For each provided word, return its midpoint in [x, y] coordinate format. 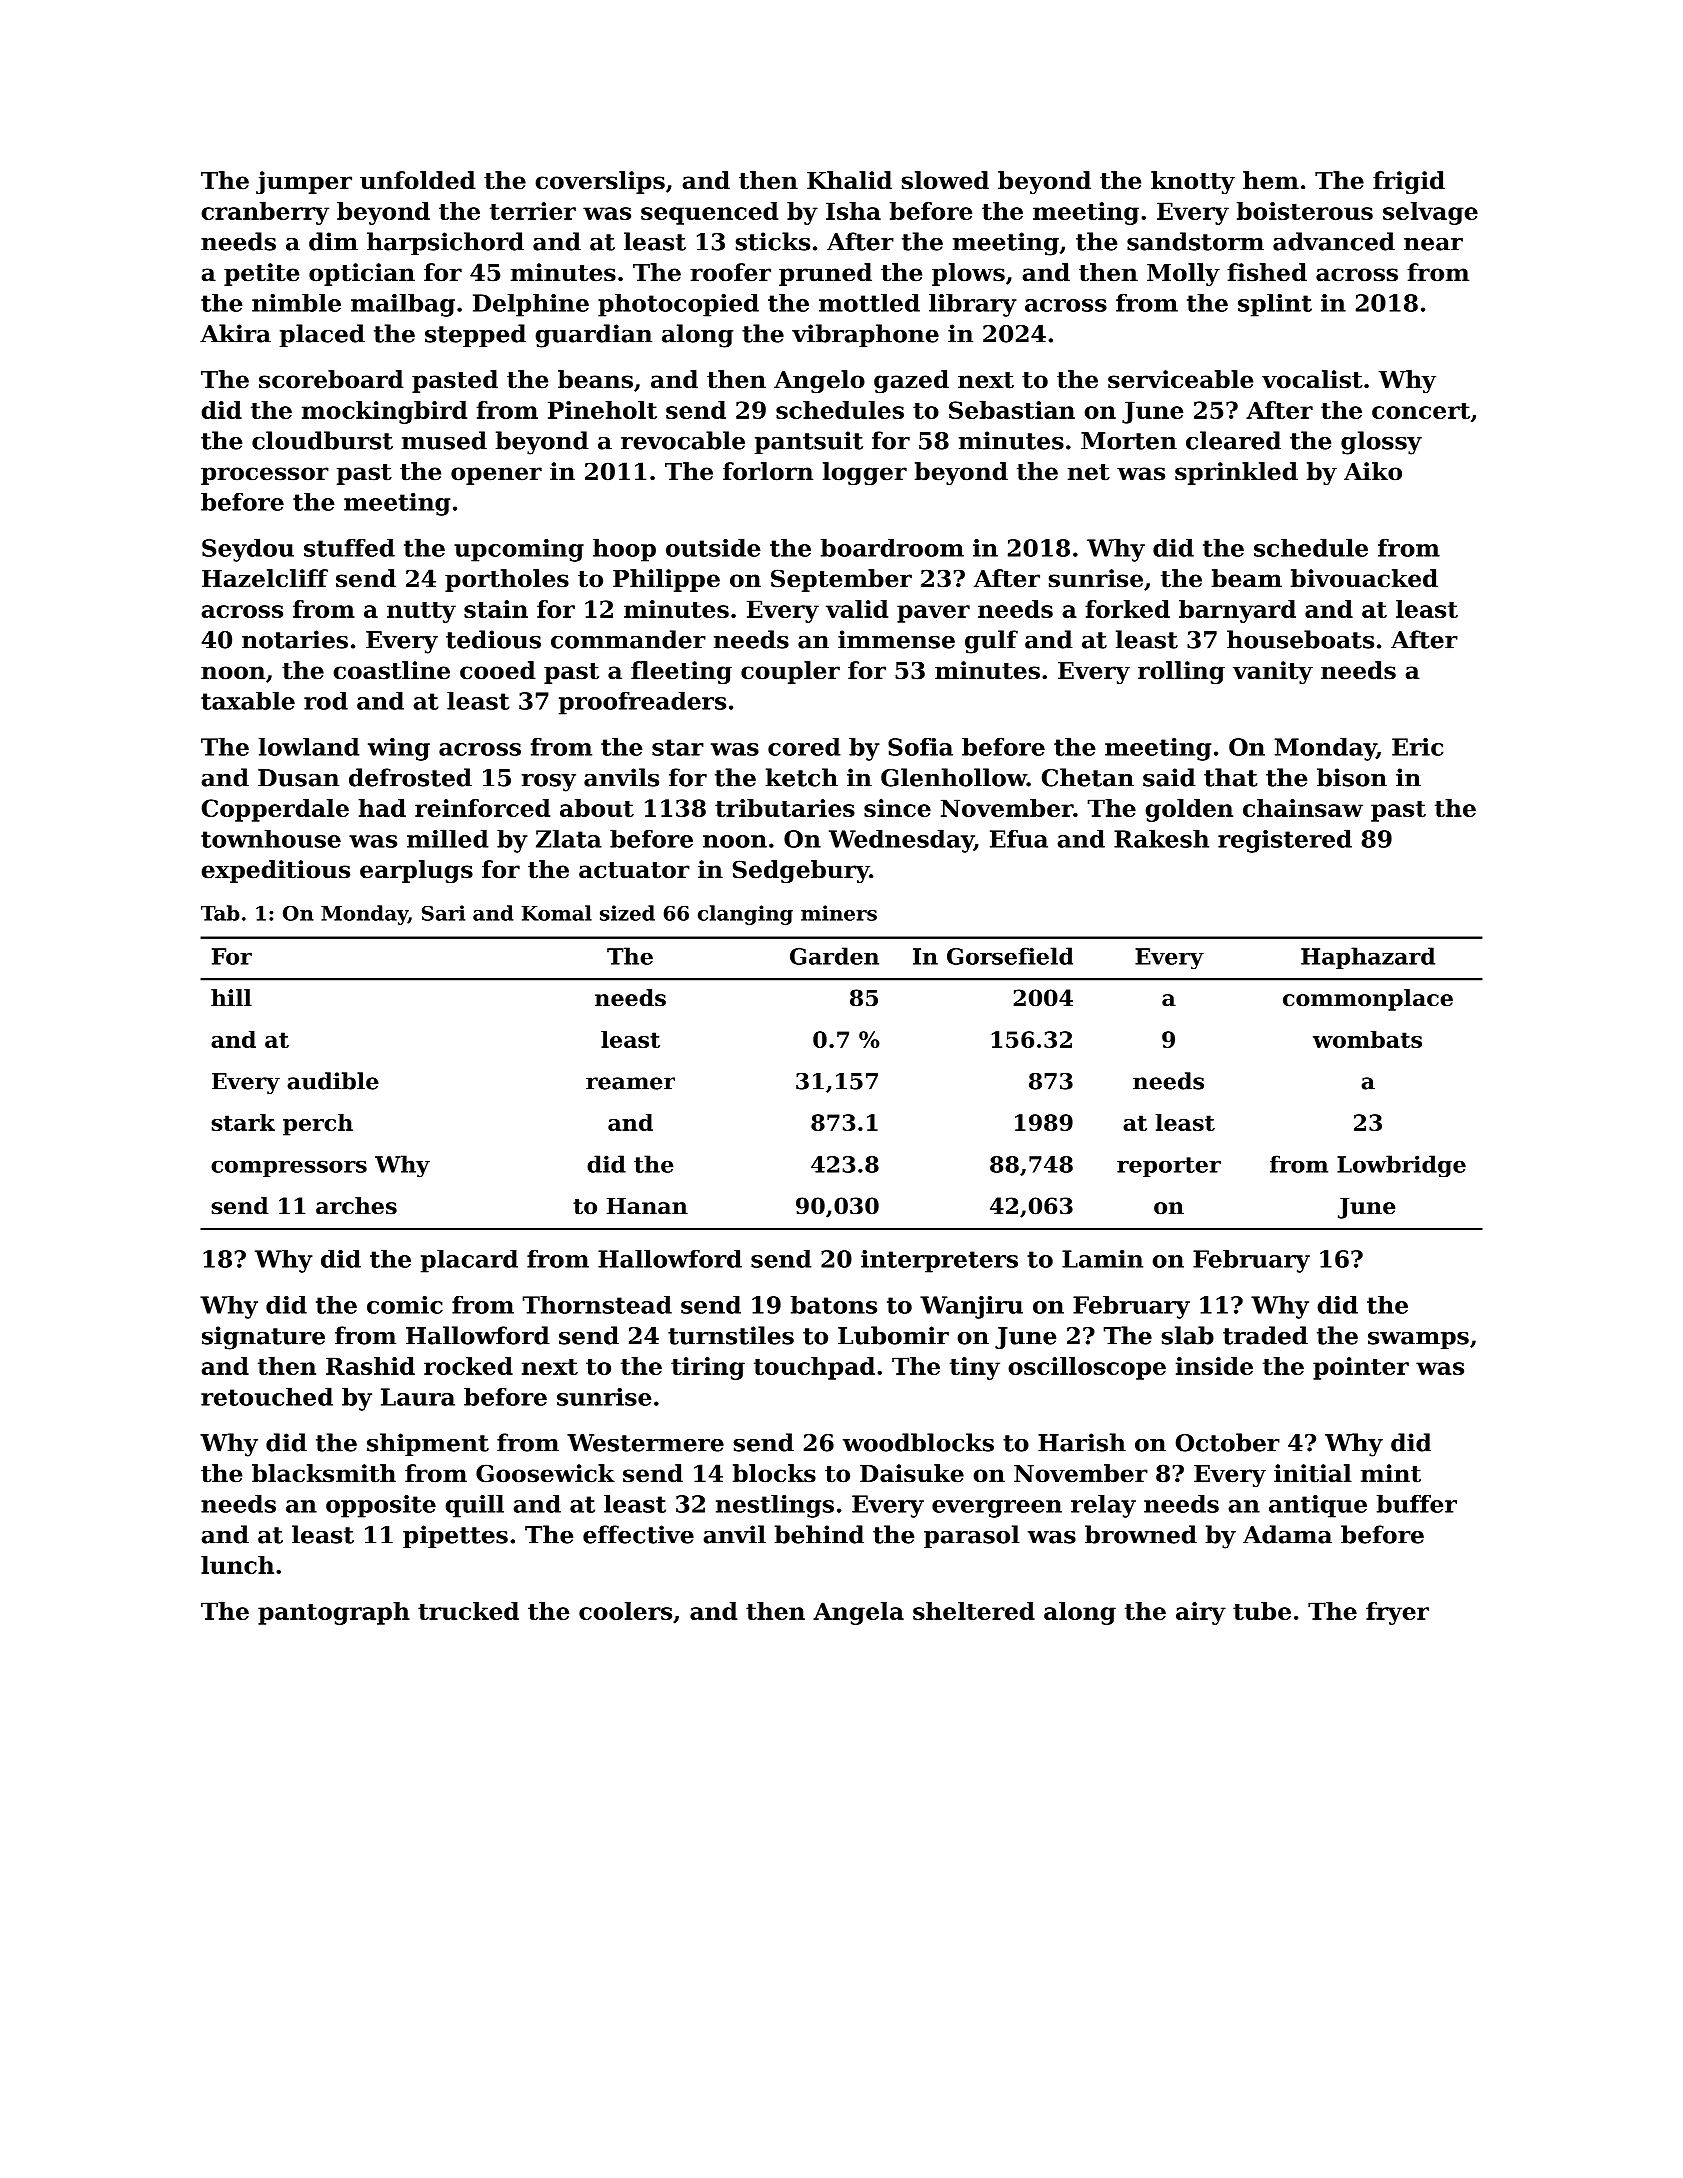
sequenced [709, 213]
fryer [1397, 1613]
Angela [858, 1613]
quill [474, 1506]
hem [1271, 180]
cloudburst [322, 440]
